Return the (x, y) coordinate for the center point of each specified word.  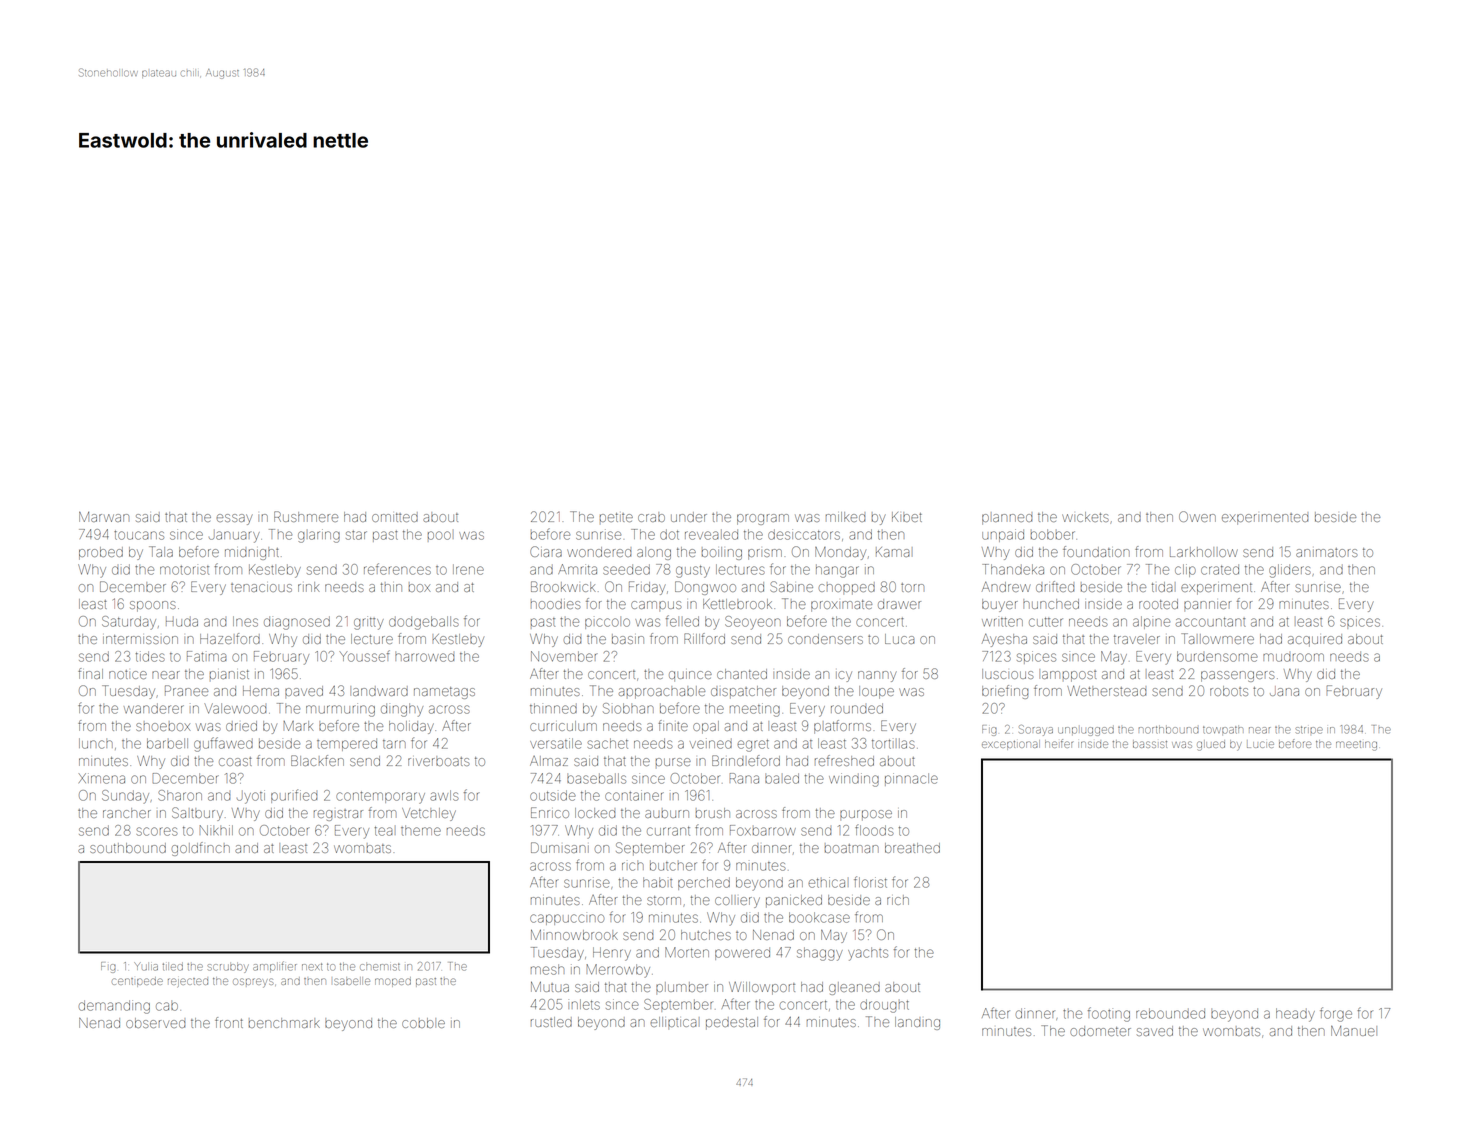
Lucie (1260, 744)
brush (713, 813)
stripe (1309, 730)
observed (155, 1023)
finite (673, 725)
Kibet (907, 517)
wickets (1085, 517)
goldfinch (201, 849)
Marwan (104, 517)
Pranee (186, 690)
